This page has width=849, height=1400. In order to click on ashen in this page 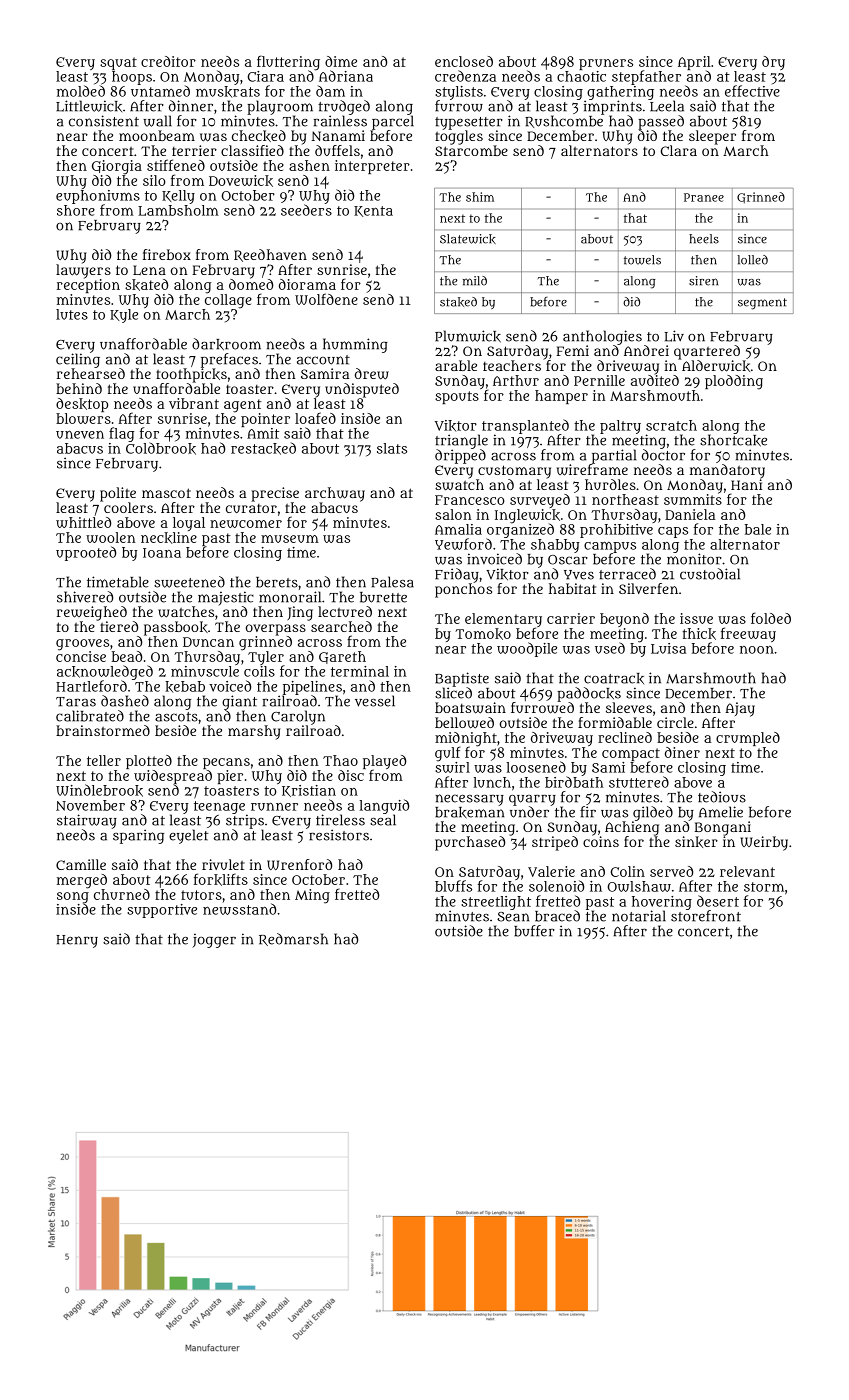, I will do `click(309, 165)`.
